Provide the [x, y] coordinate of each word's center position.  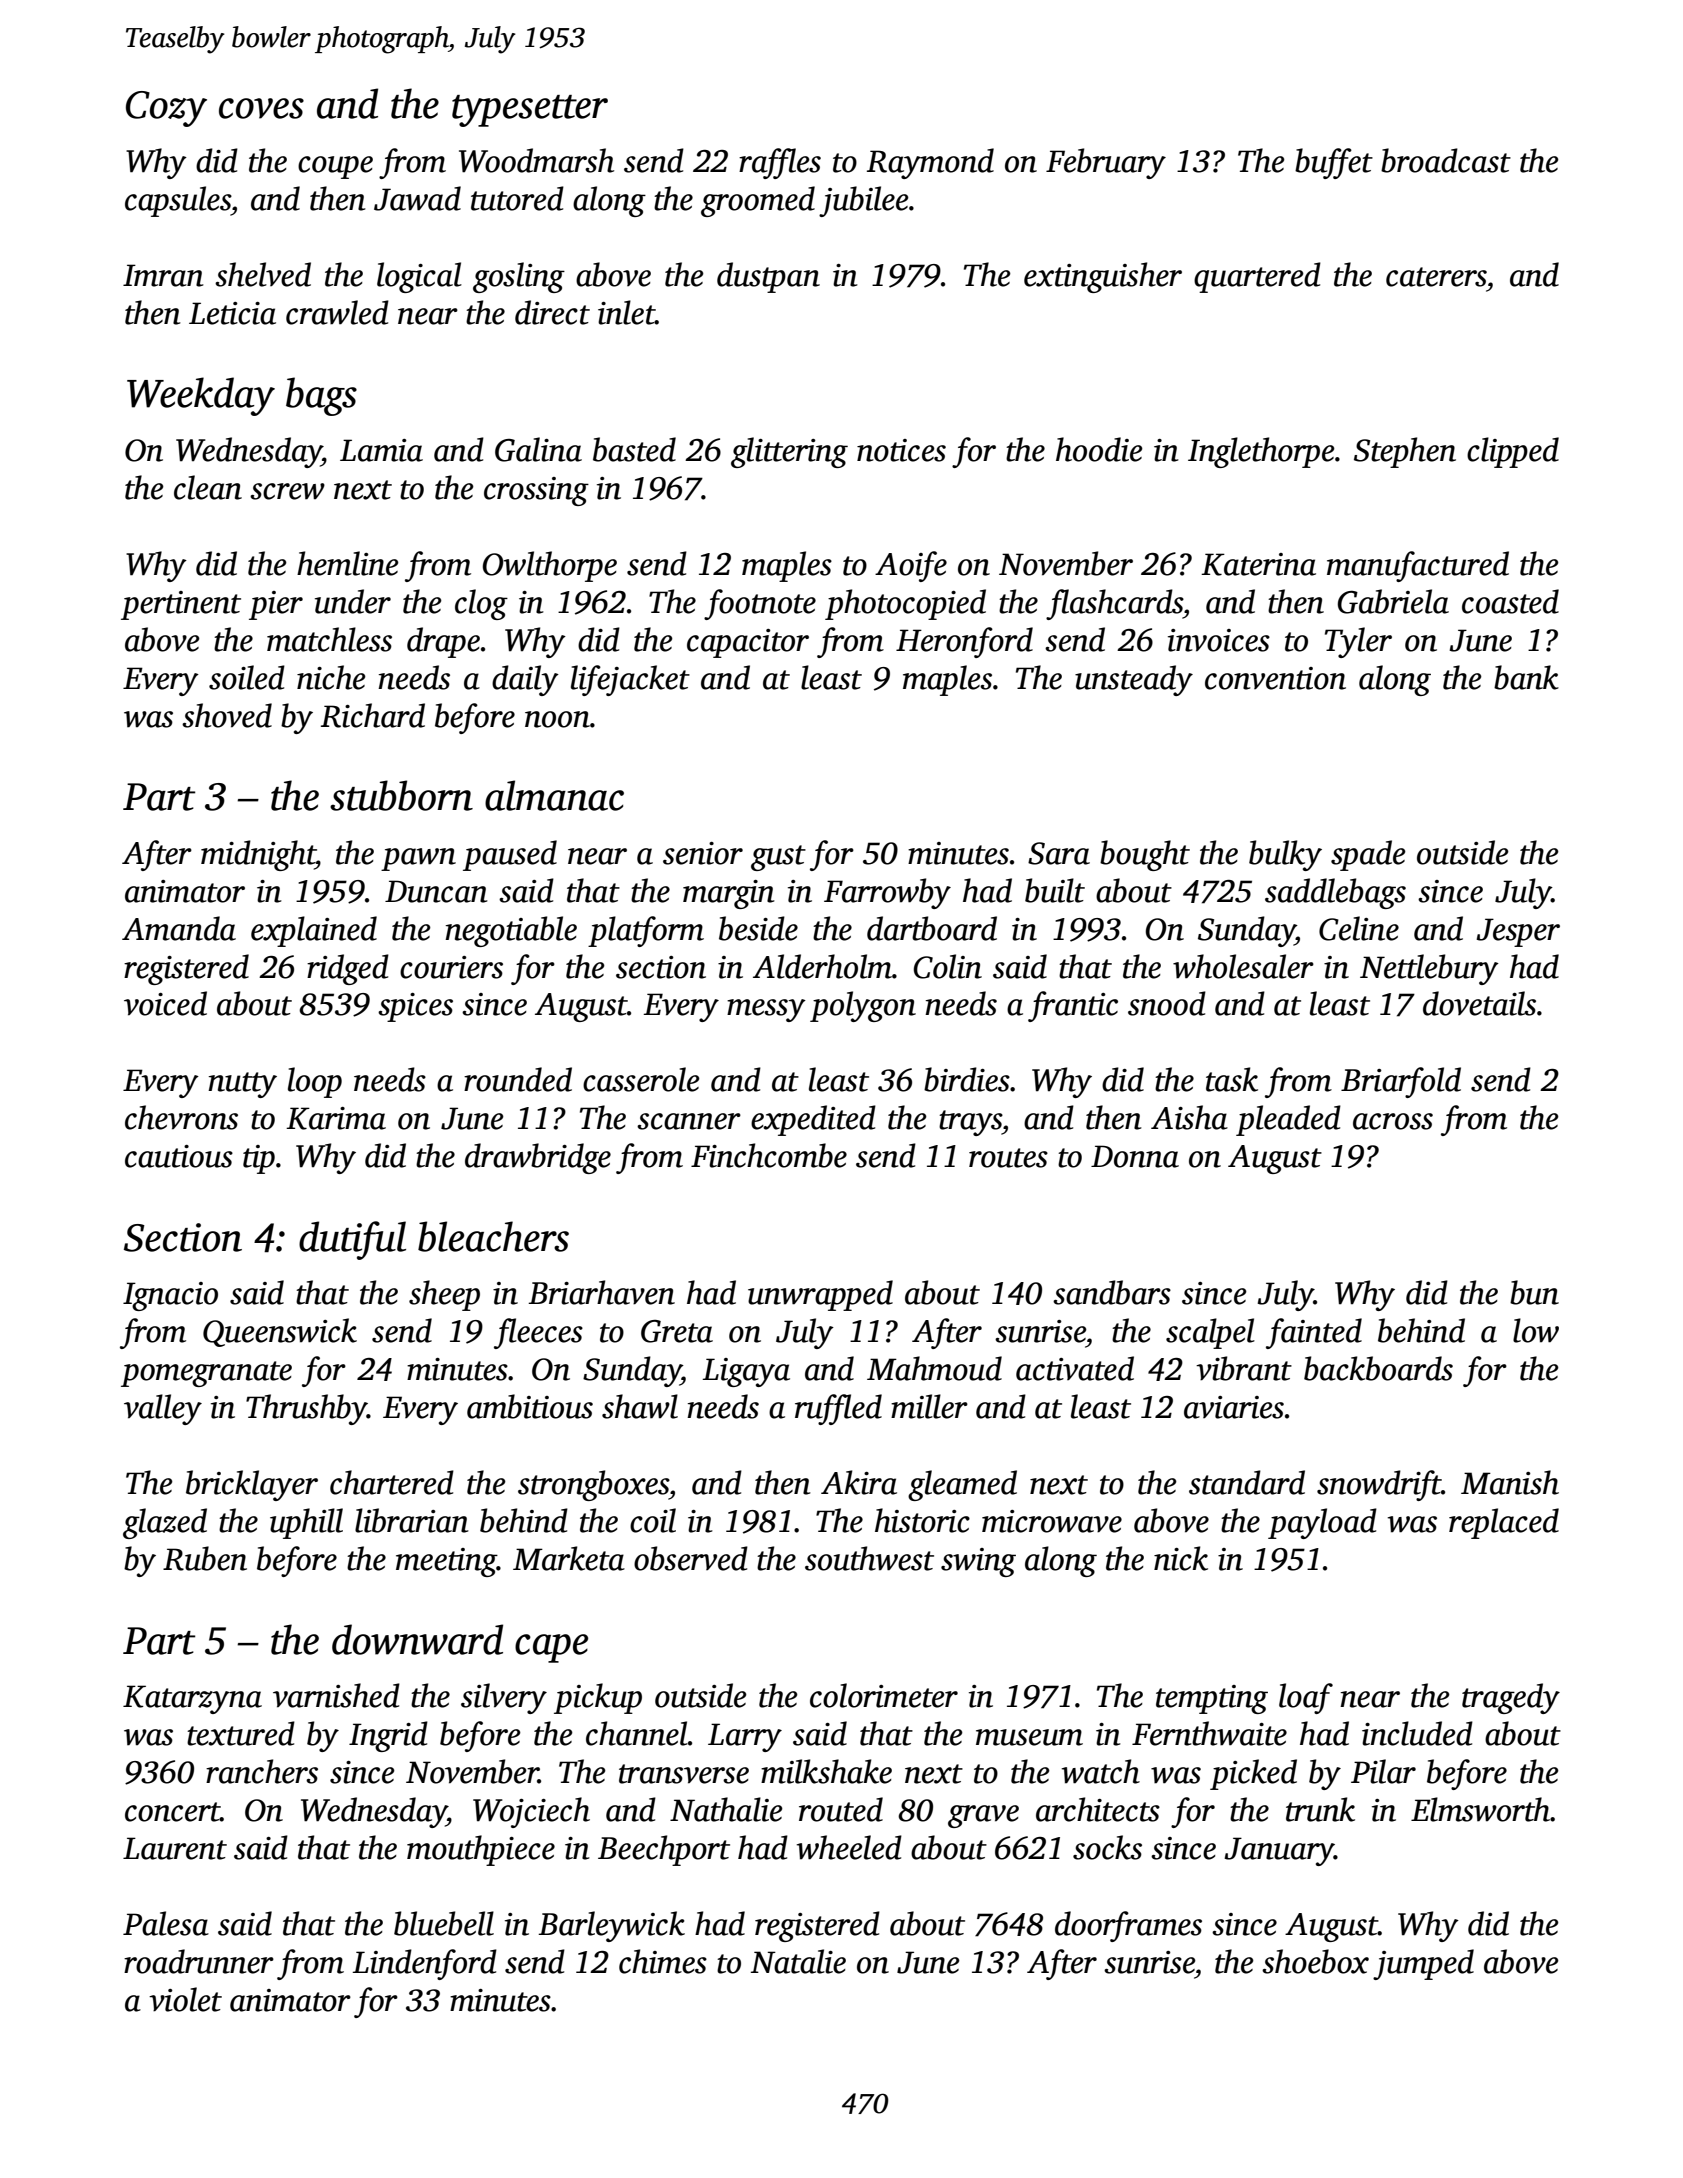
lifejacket [630, 680]
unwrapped [820, 1295]
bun [1534, 1292]
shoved [227, 715]
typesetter [530, 111]
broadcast [1446, 160]
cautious [179, 1156]
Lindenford [424, 1964]
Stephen [1405, 452]
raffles [780, 163]
